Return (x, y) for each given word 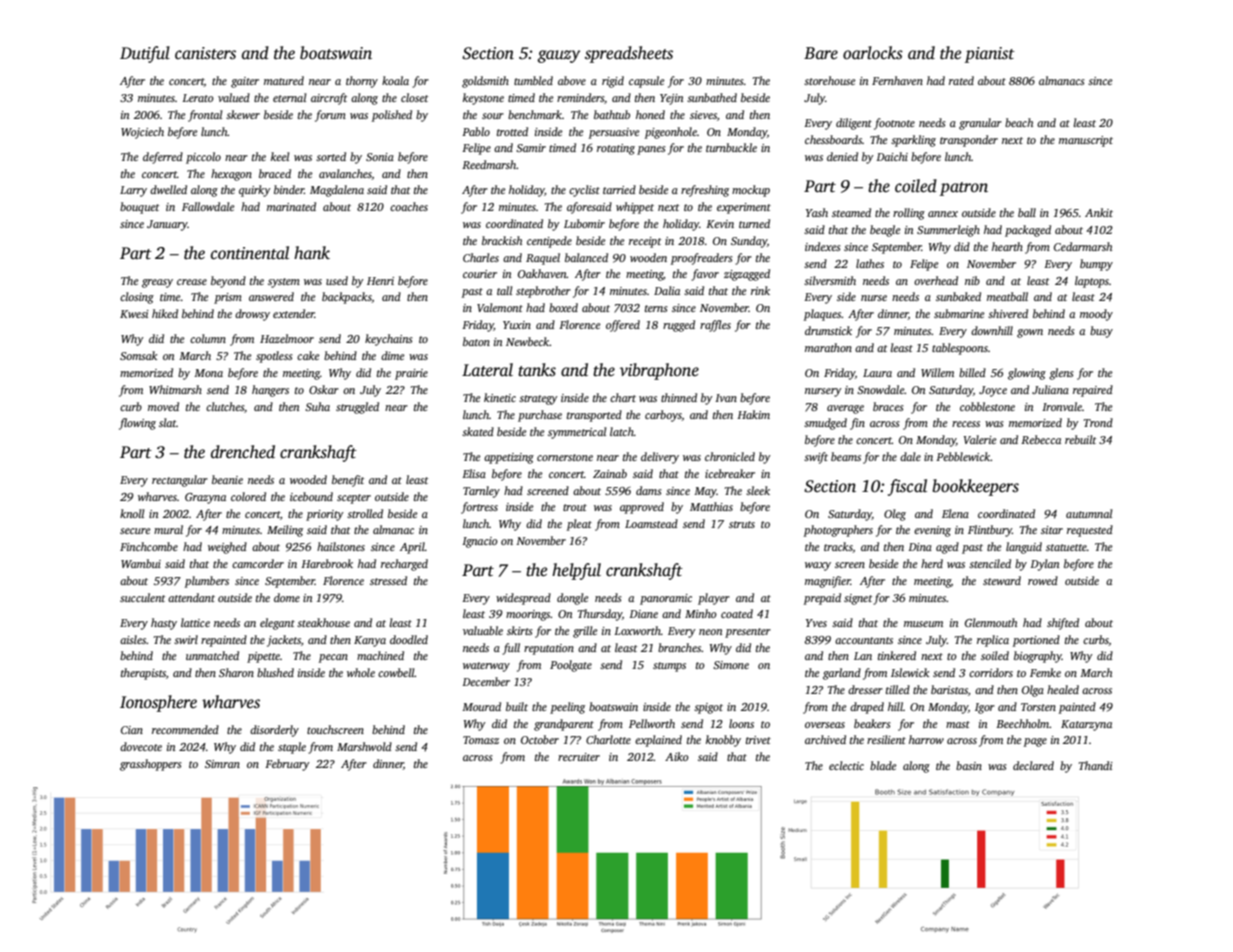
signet (858, 599)
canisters (205, 53)
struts (742, 524)
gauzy (558, 56)
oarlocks (873, 53)
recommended (185, 729)
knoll (132, 513)
